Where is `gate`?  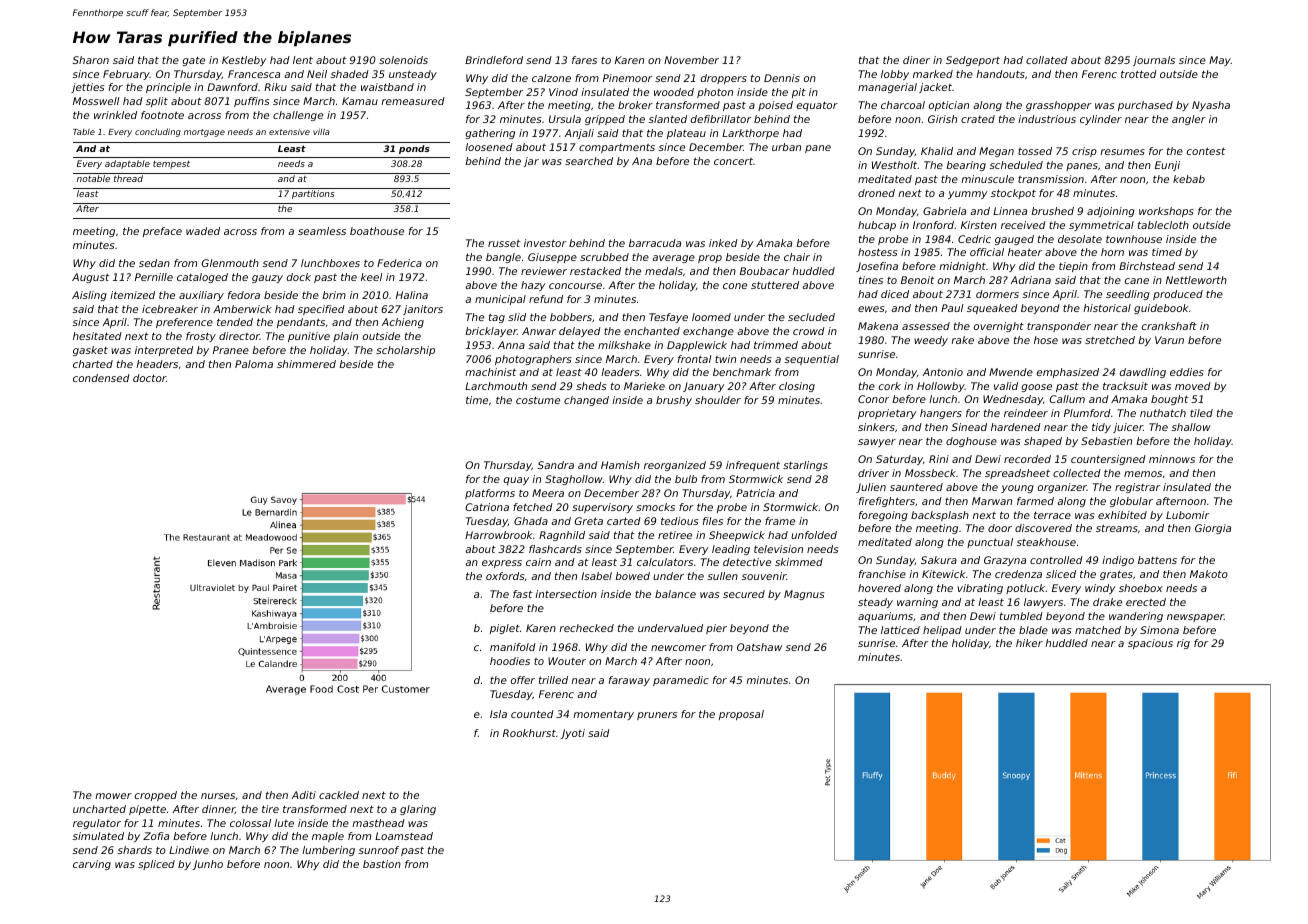 gate is located at coordinates (193, 61).
